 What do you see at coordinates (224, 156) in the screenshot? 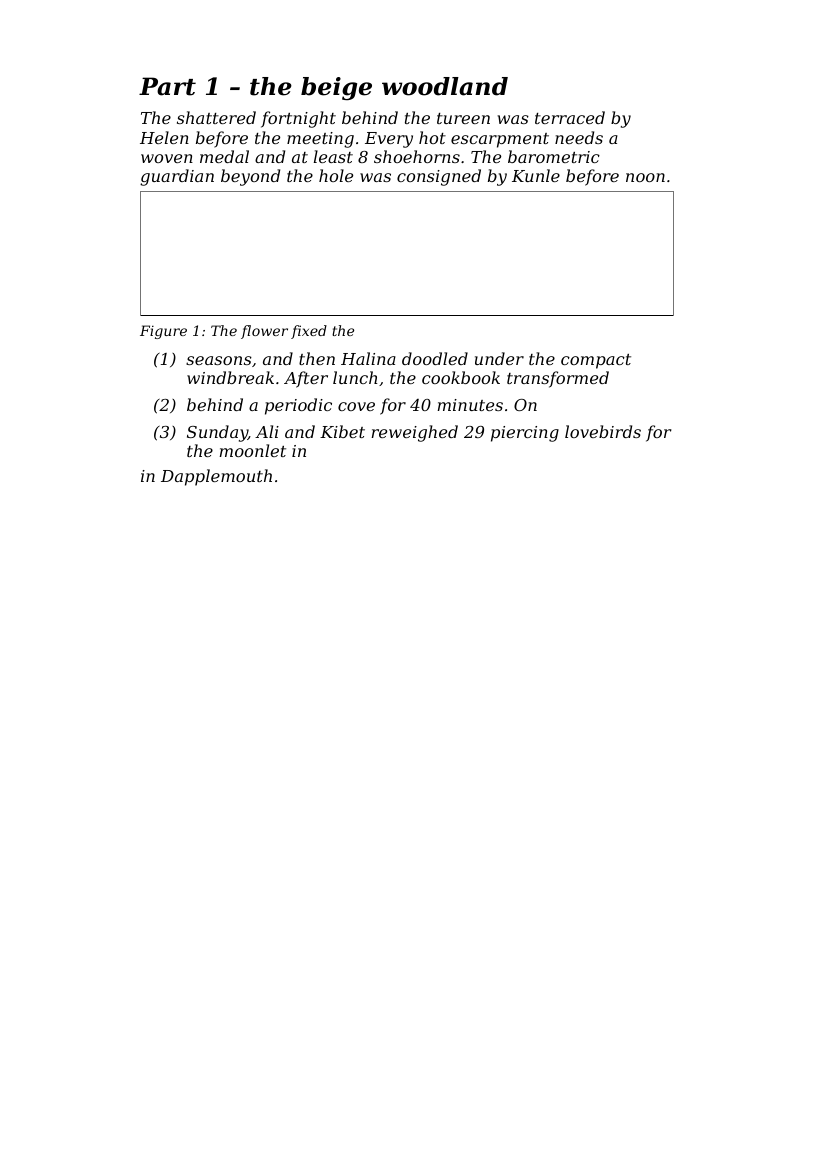
I see `medal` at bounding box center [224, 156].
